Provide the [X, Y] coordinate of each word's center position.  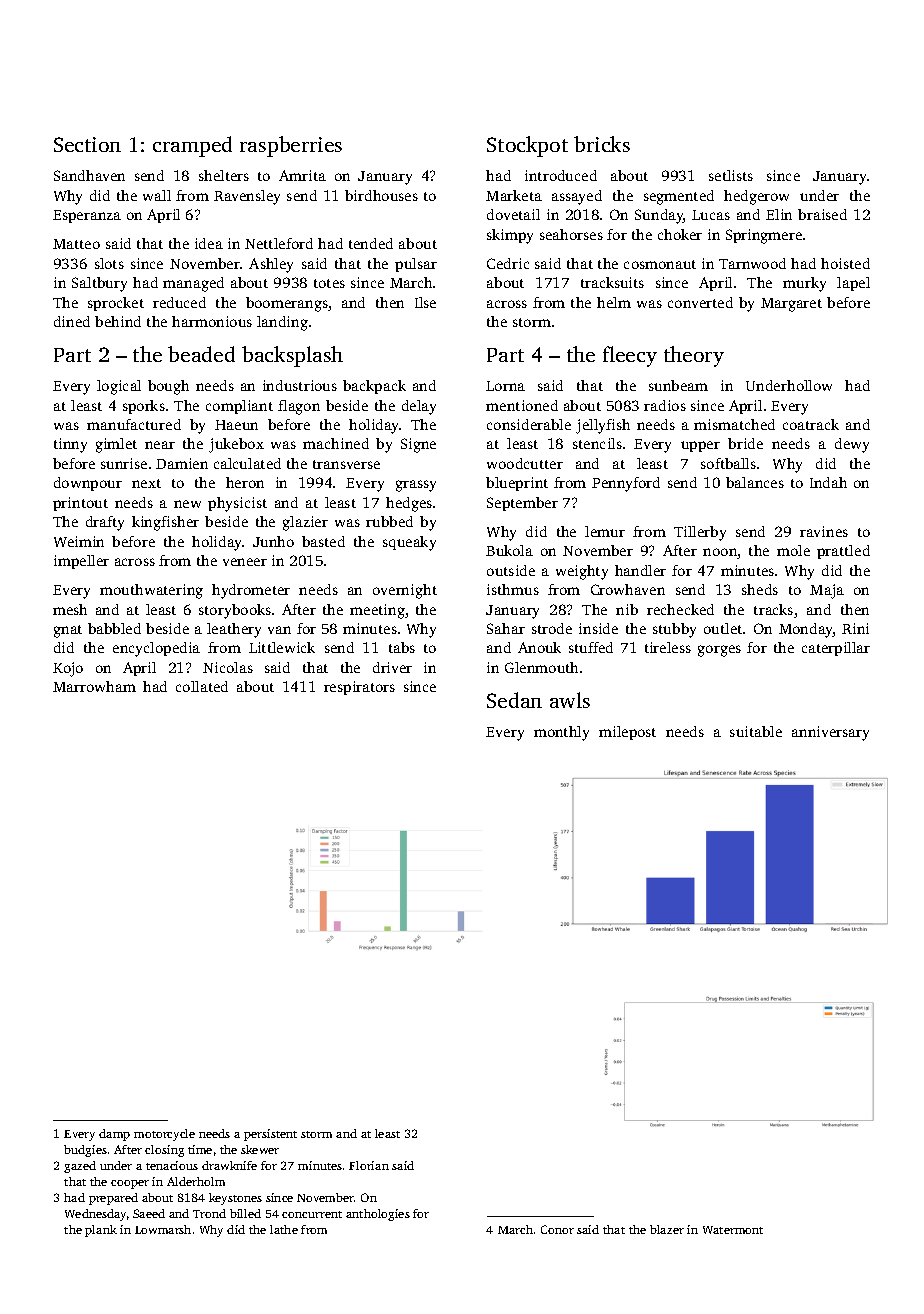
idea [209, 243]
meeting [377, 611]
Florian [369, 1165]
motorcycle [164, 1135]
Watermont [733, 1230]
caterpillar [836, 649]
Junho [273, 541]
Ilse [425, 302]
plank [101, 1231]
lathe [284, 1229]
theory [694, 356]
